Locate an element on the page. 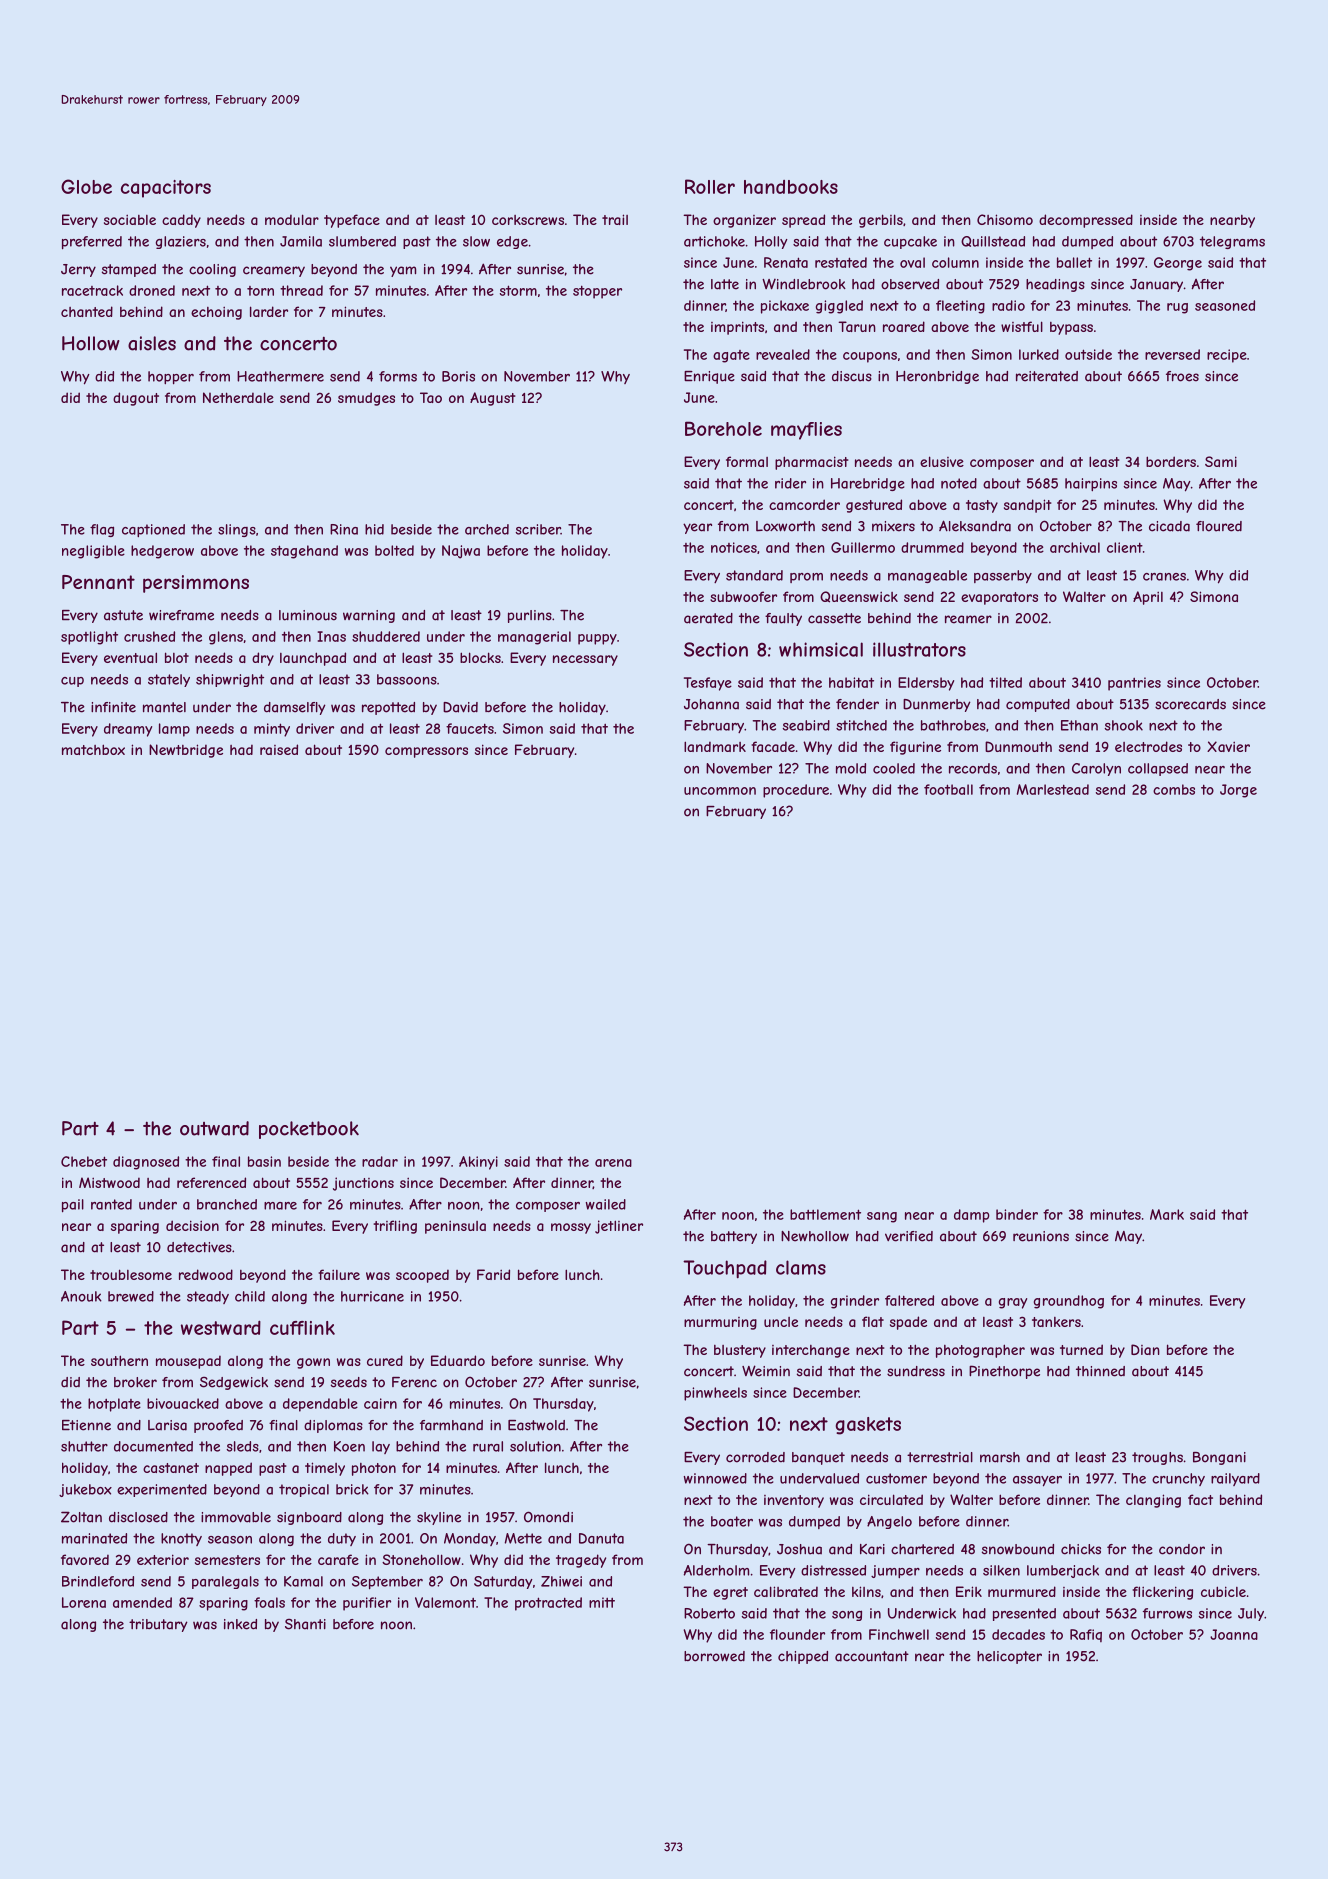 The height and width of the image is (1879, 1328). manageable is located at coordinates (927, 576).
